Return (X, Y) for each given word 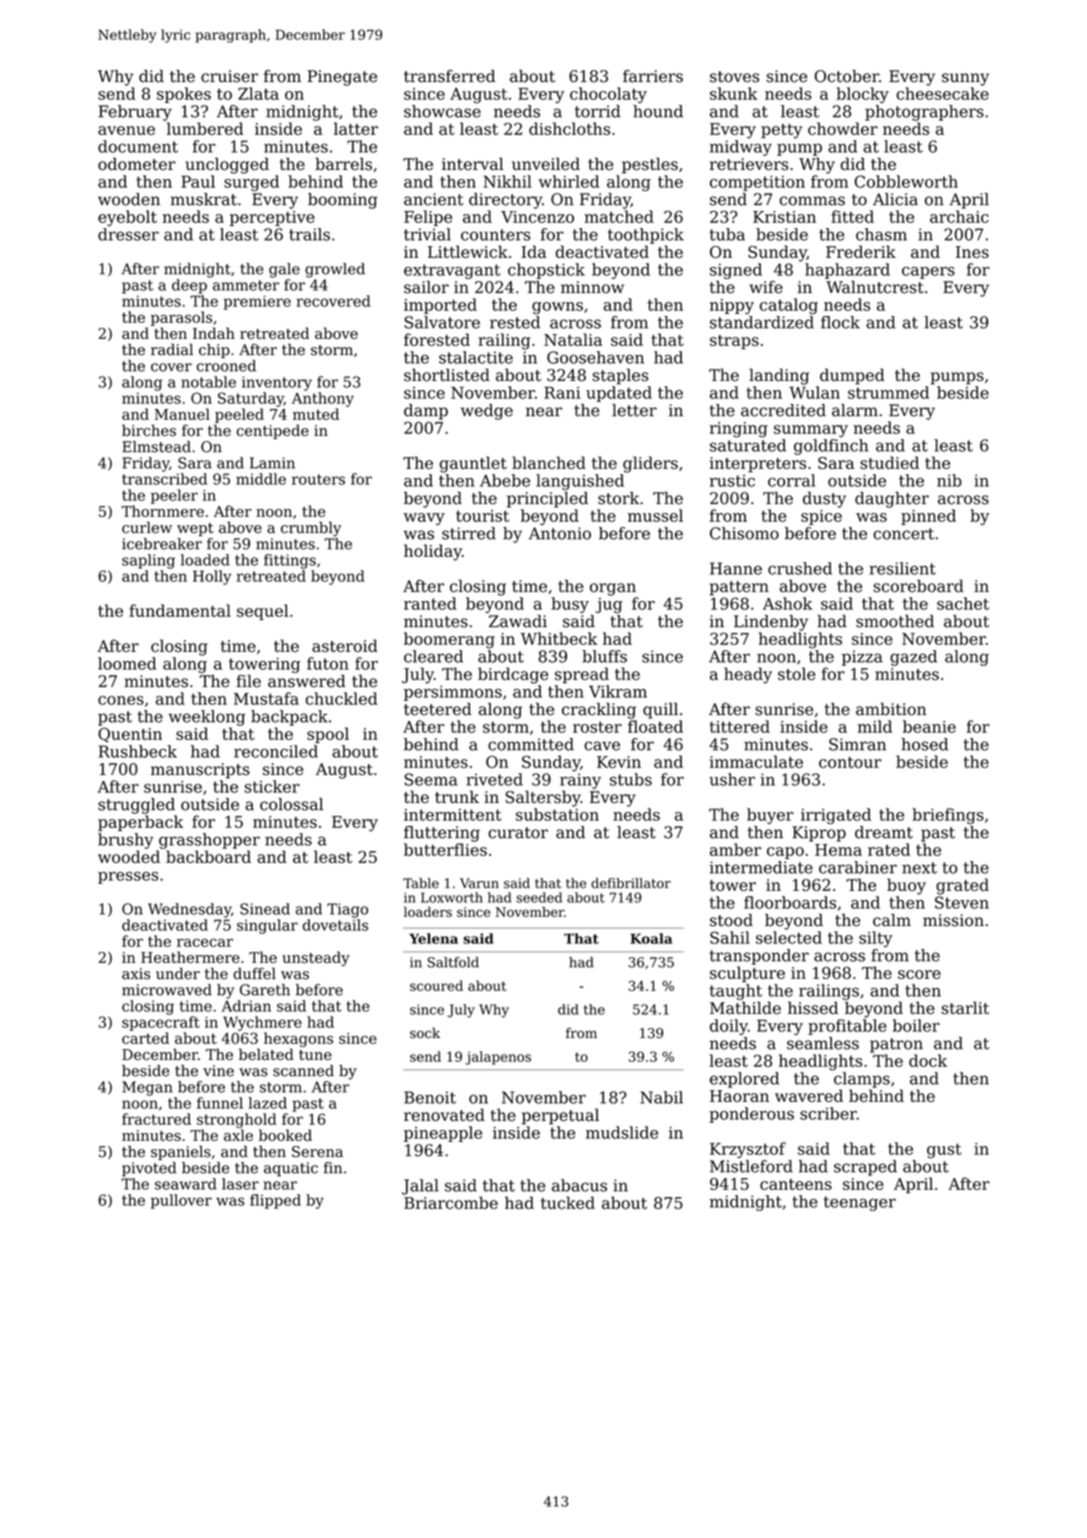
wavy (424, 519)
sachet (963, 603)
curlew (147, 527)
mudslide (622, 1132)
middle (261, 479)
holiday (433, 552)
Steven (962, 902)
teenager (860, 1203)
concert (903, 534)
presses (128, 878)
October (847, 76)
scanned (303, 1071)
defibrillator (631, 883)
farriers (653, 76)
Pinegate (342, 78)
